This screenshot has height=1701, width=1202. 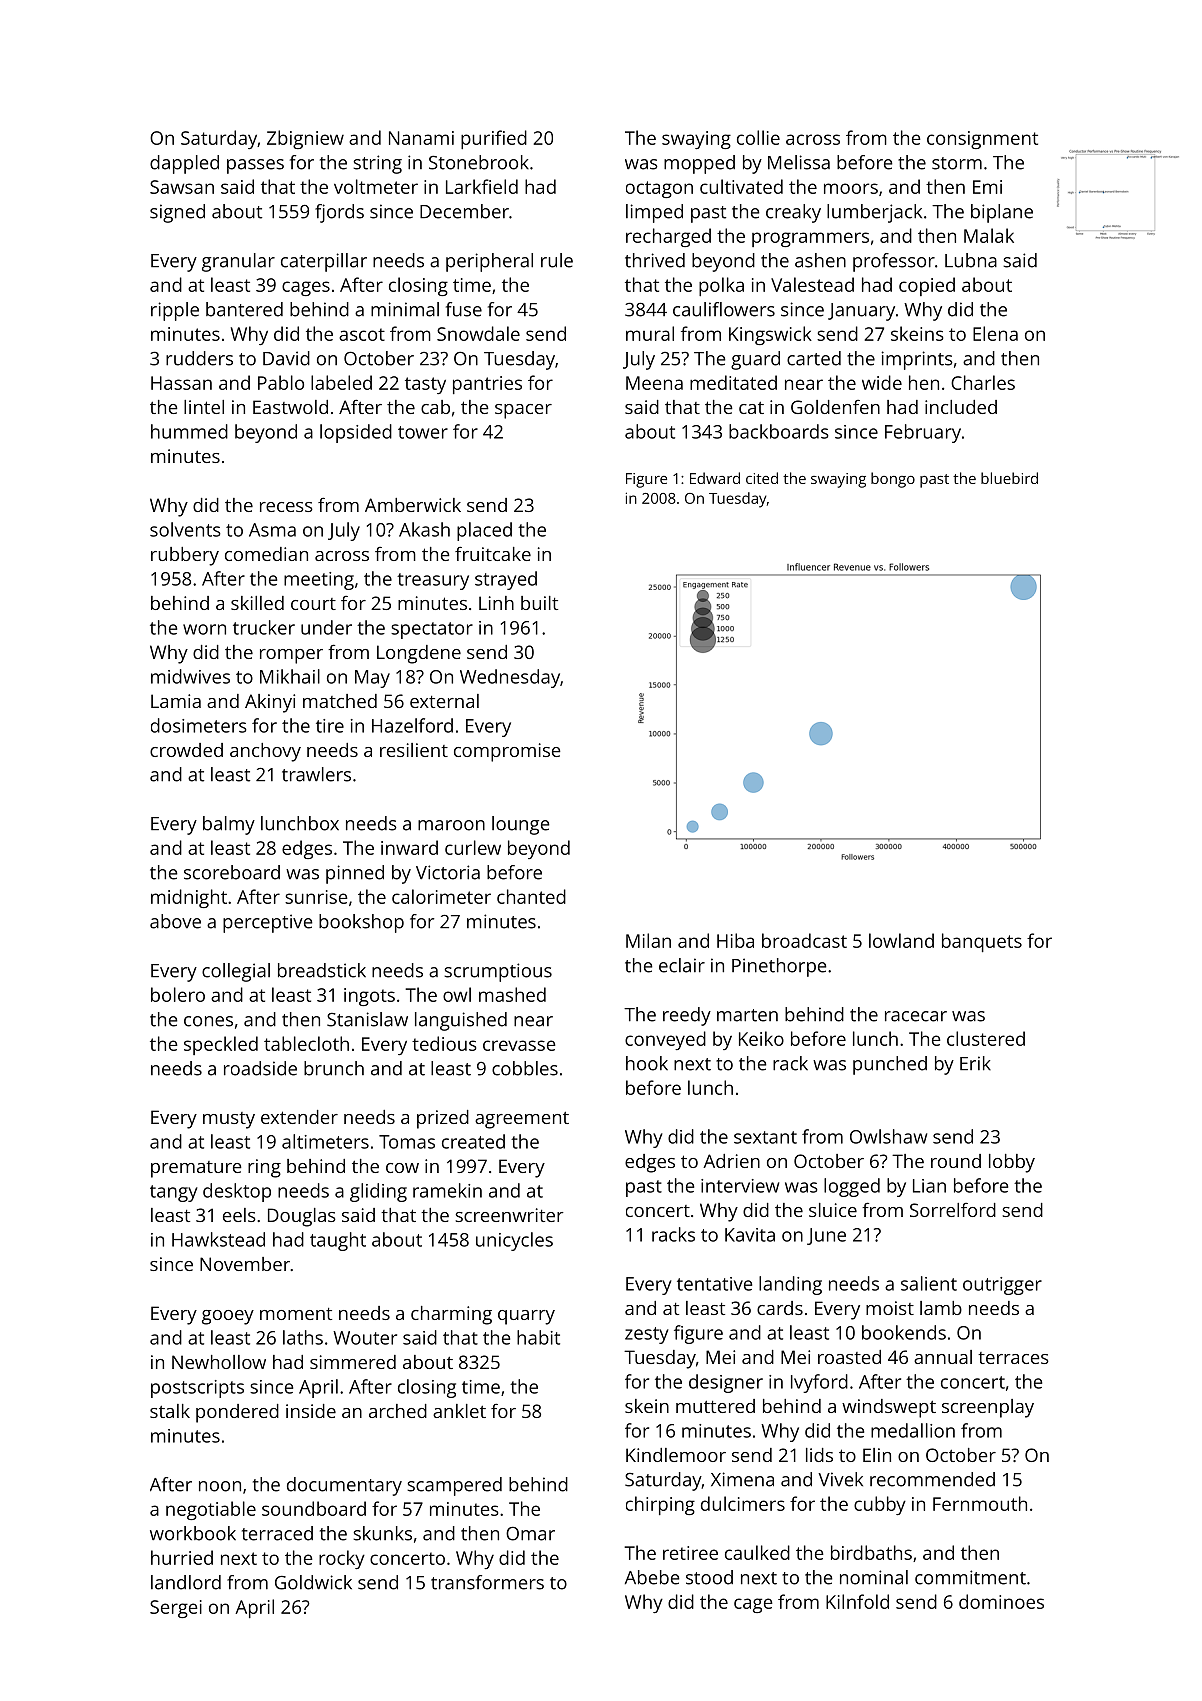 I want to click on transformers, so click(x=487, y=1582).
